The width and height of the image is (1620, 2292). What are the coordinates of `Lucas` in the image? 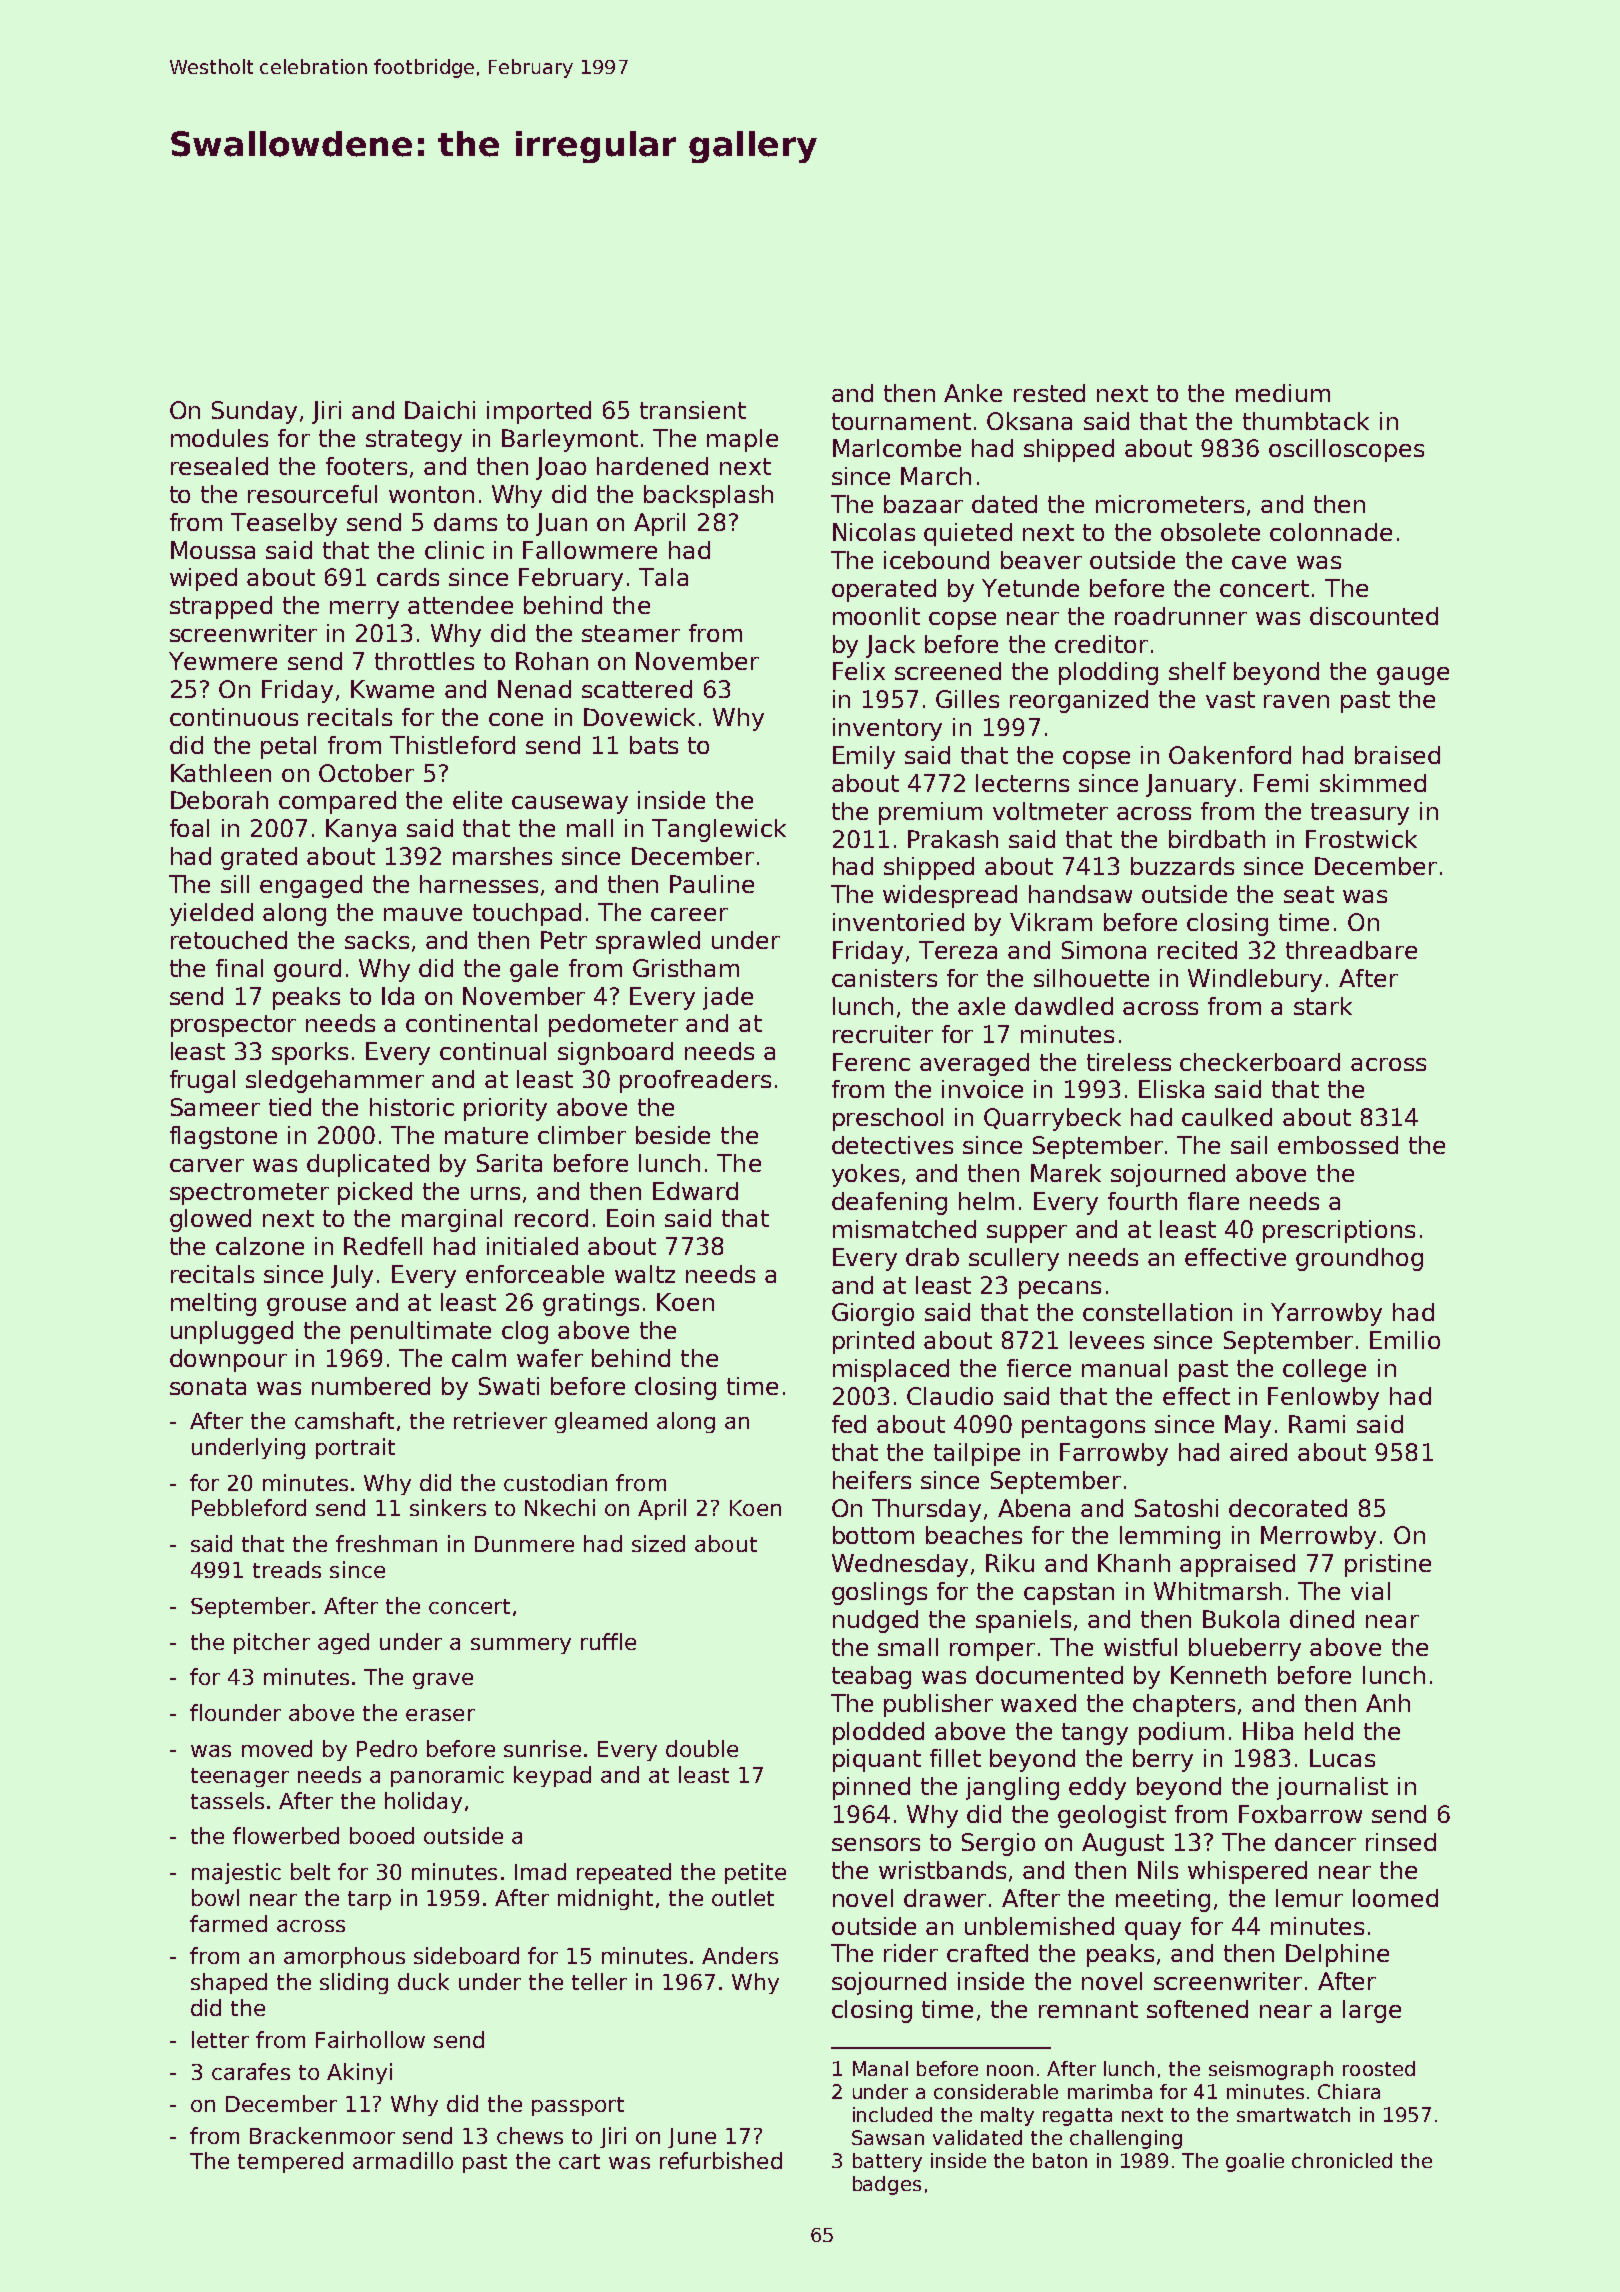 It's located at (1342, 1758).
